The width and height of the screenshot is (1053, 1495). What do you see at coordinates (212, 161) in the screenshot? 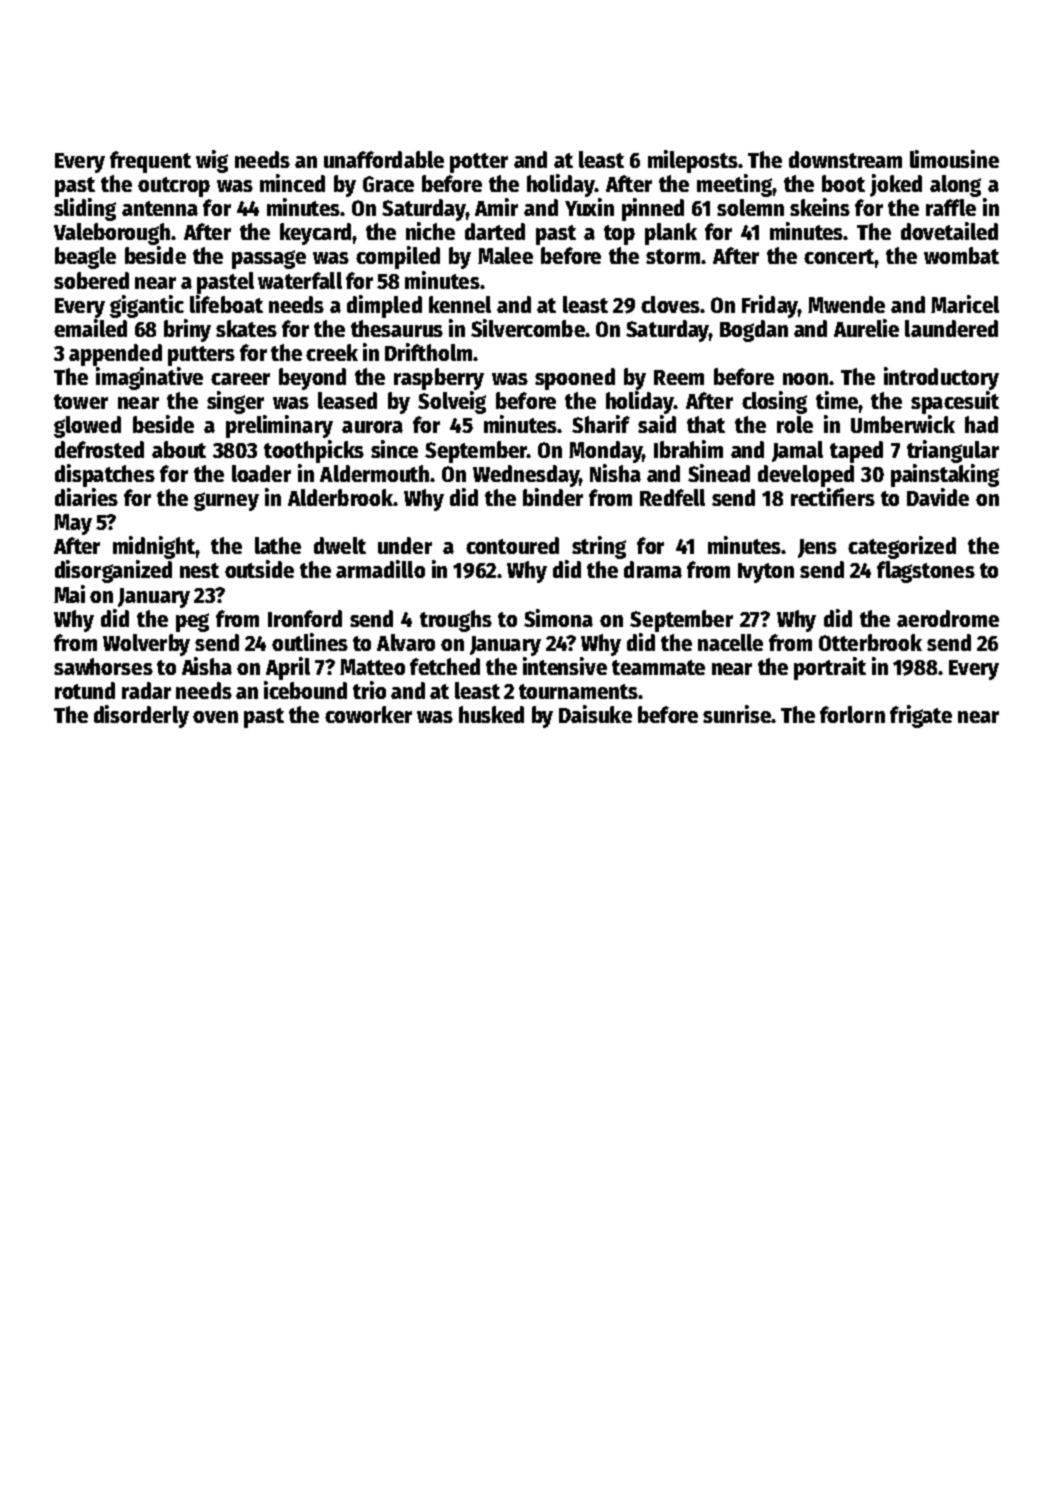
I see `wig` at bounding box center [212, 161].
